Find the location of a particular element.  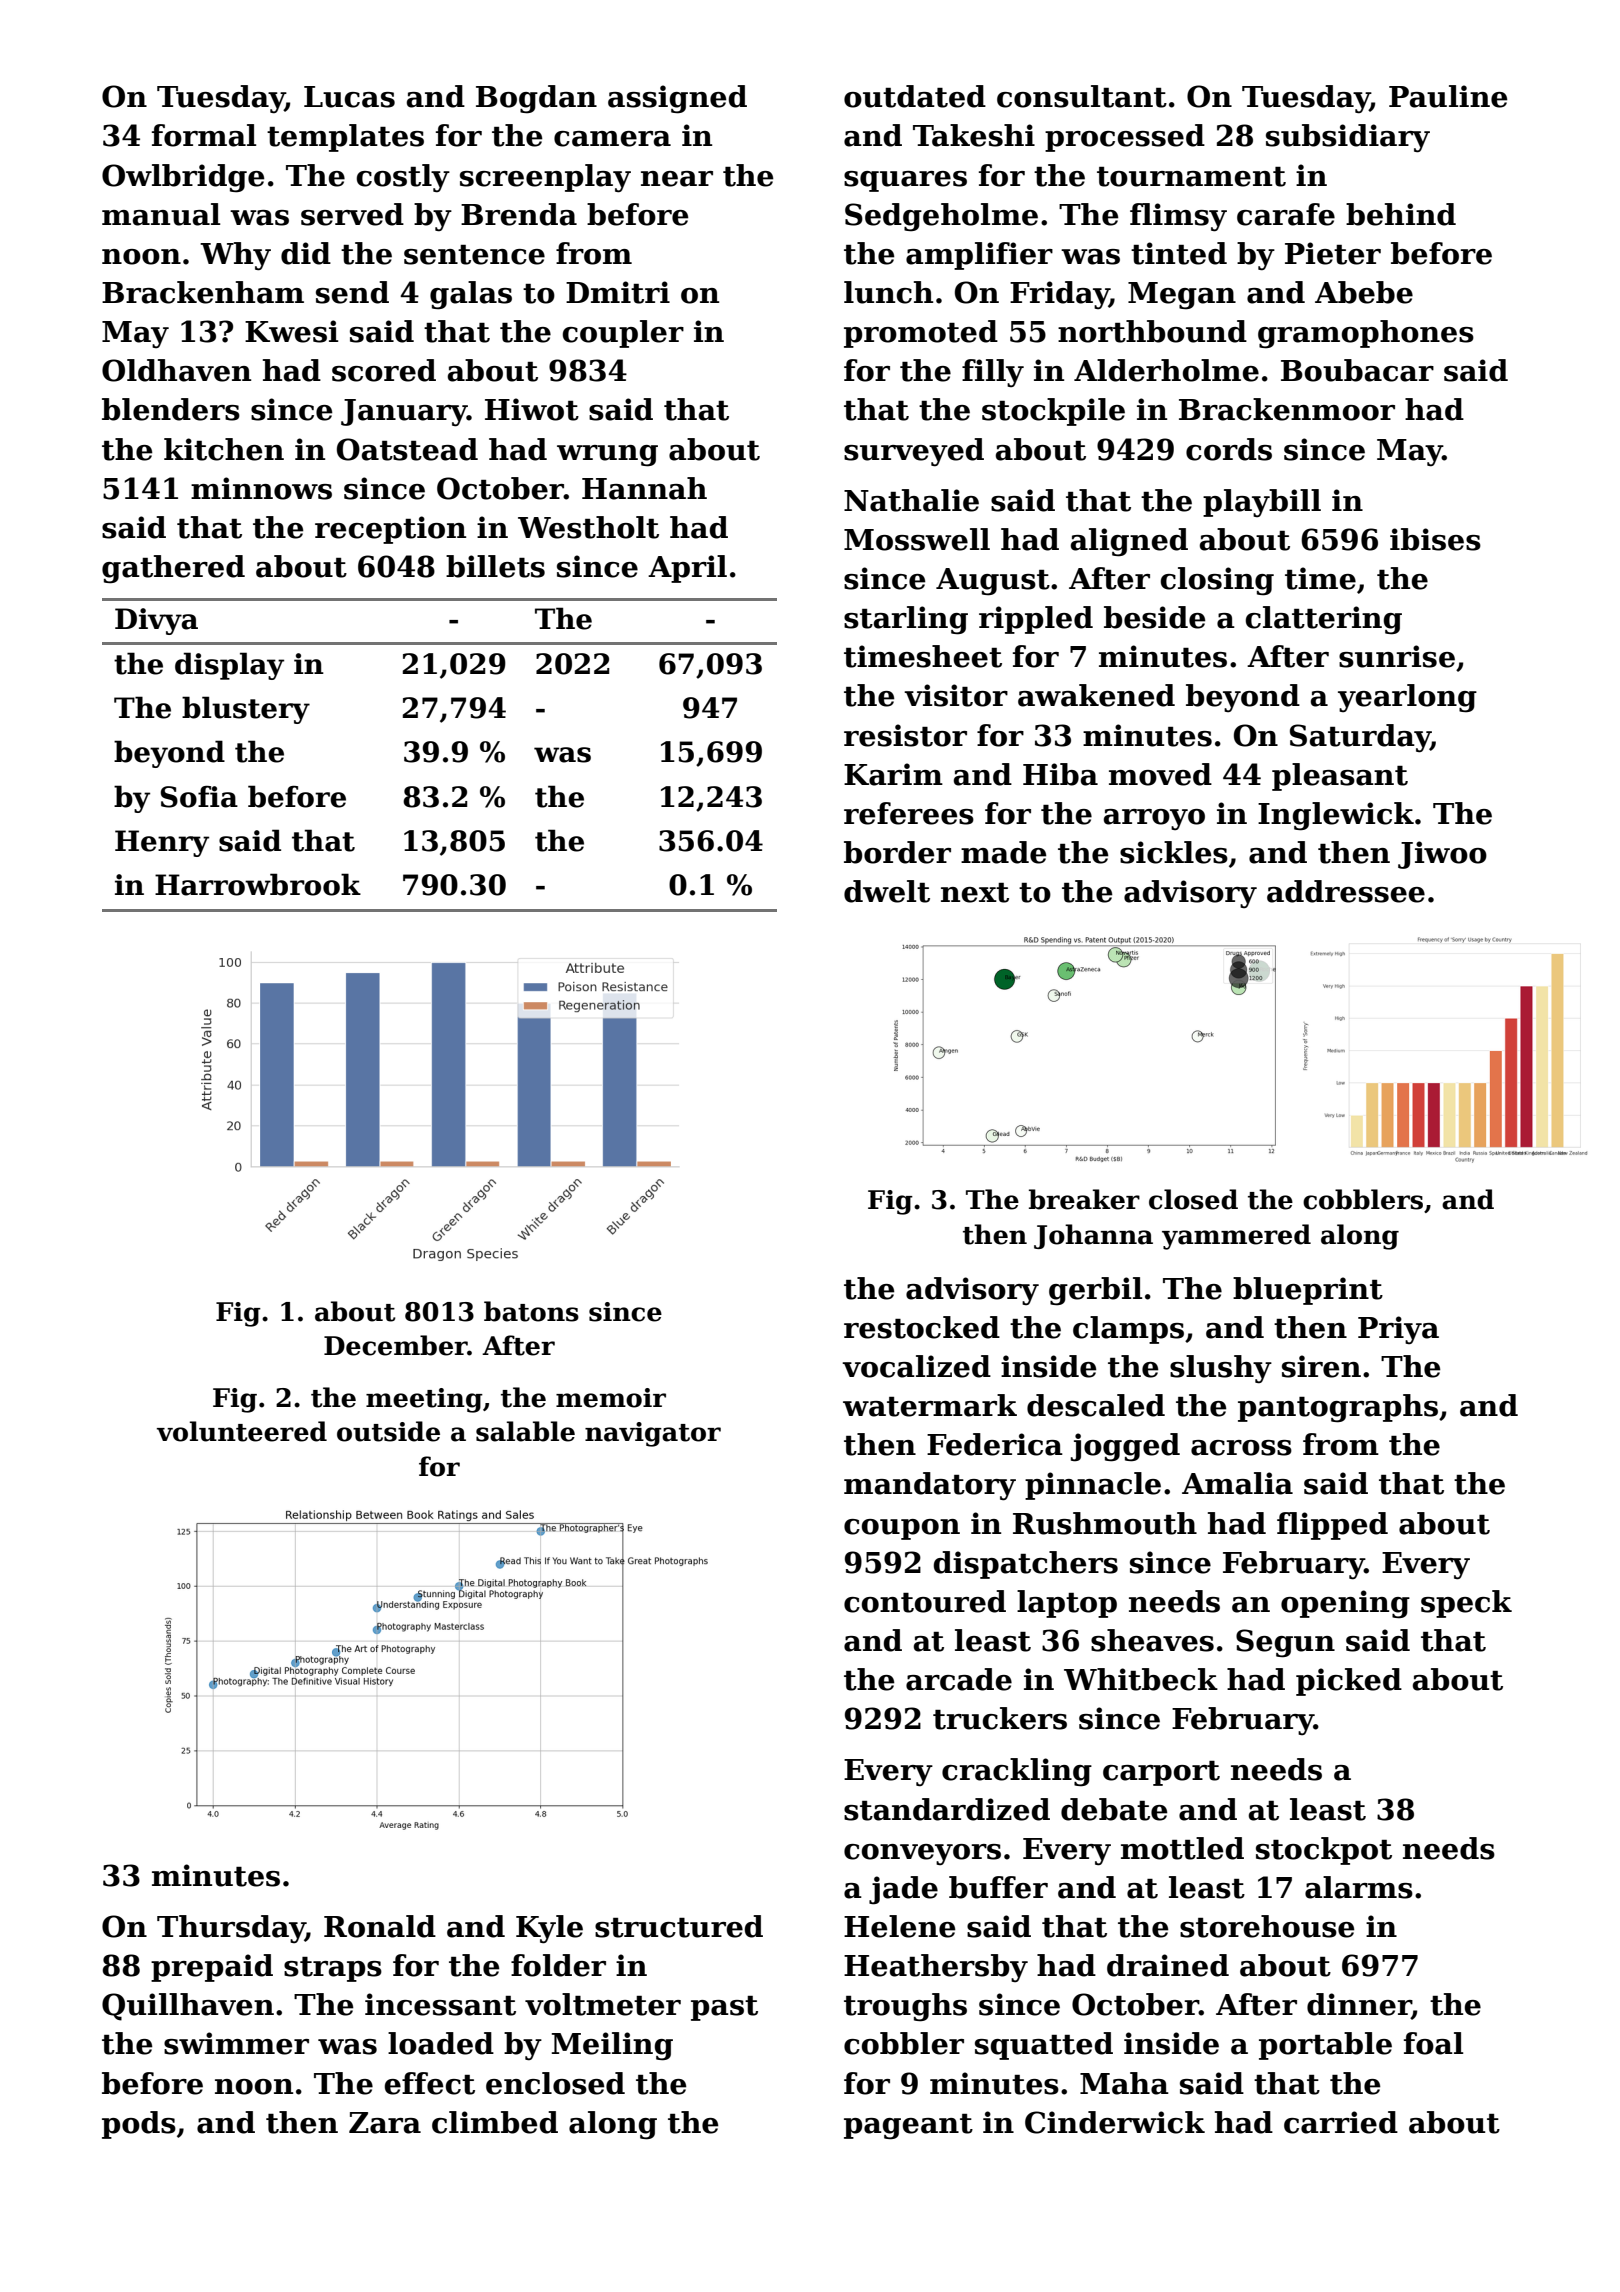

coupler is located at coordinates (623, 334).
